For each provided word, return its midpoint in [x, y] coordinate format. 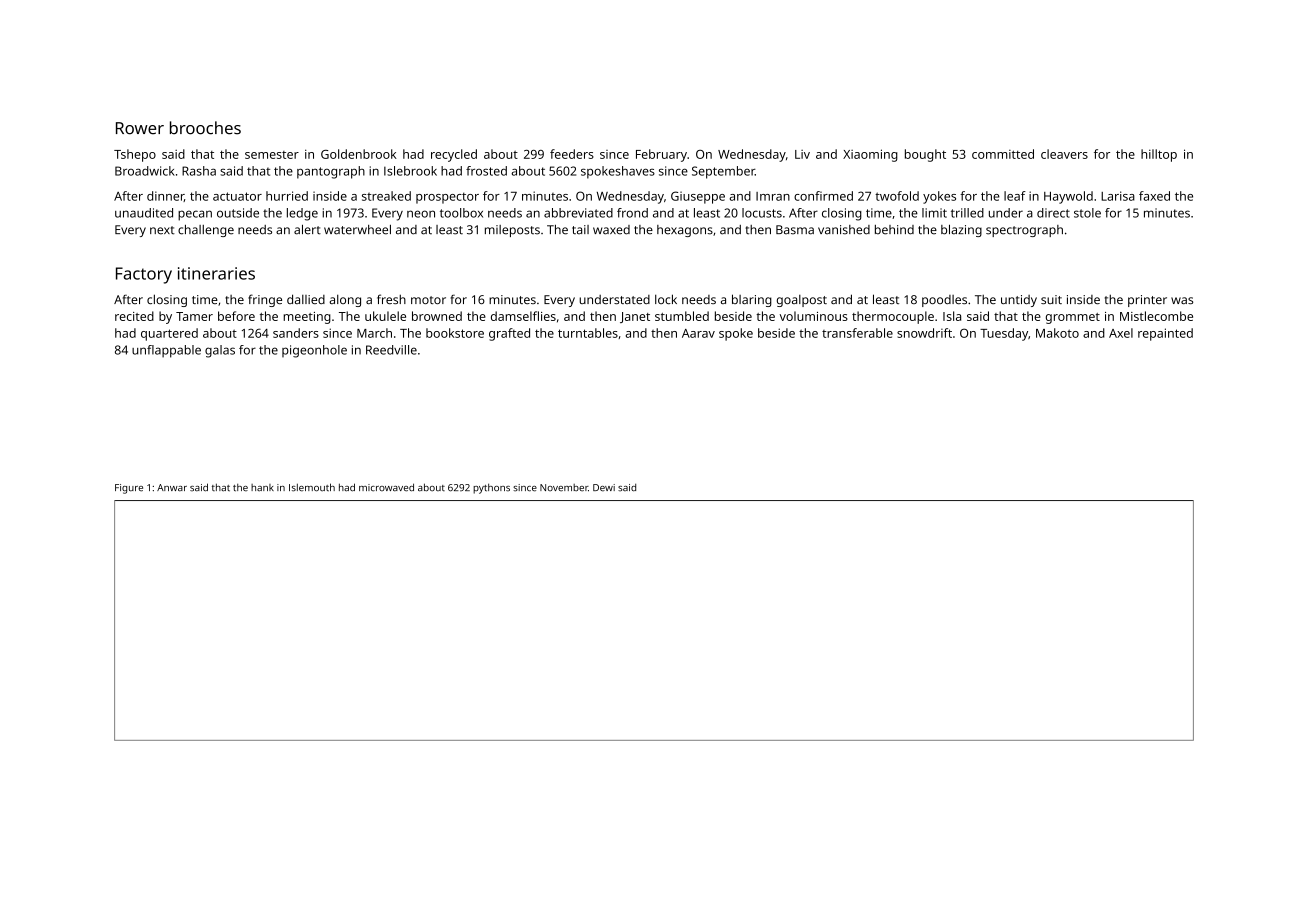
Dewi [604, 488]
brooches [205, 128]
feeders [572, 154]
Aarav [698, 333]
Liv [802, 154]
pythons [491, 488]
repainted [1165, 334]
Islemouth [312, 487]
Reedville [391, 350]
